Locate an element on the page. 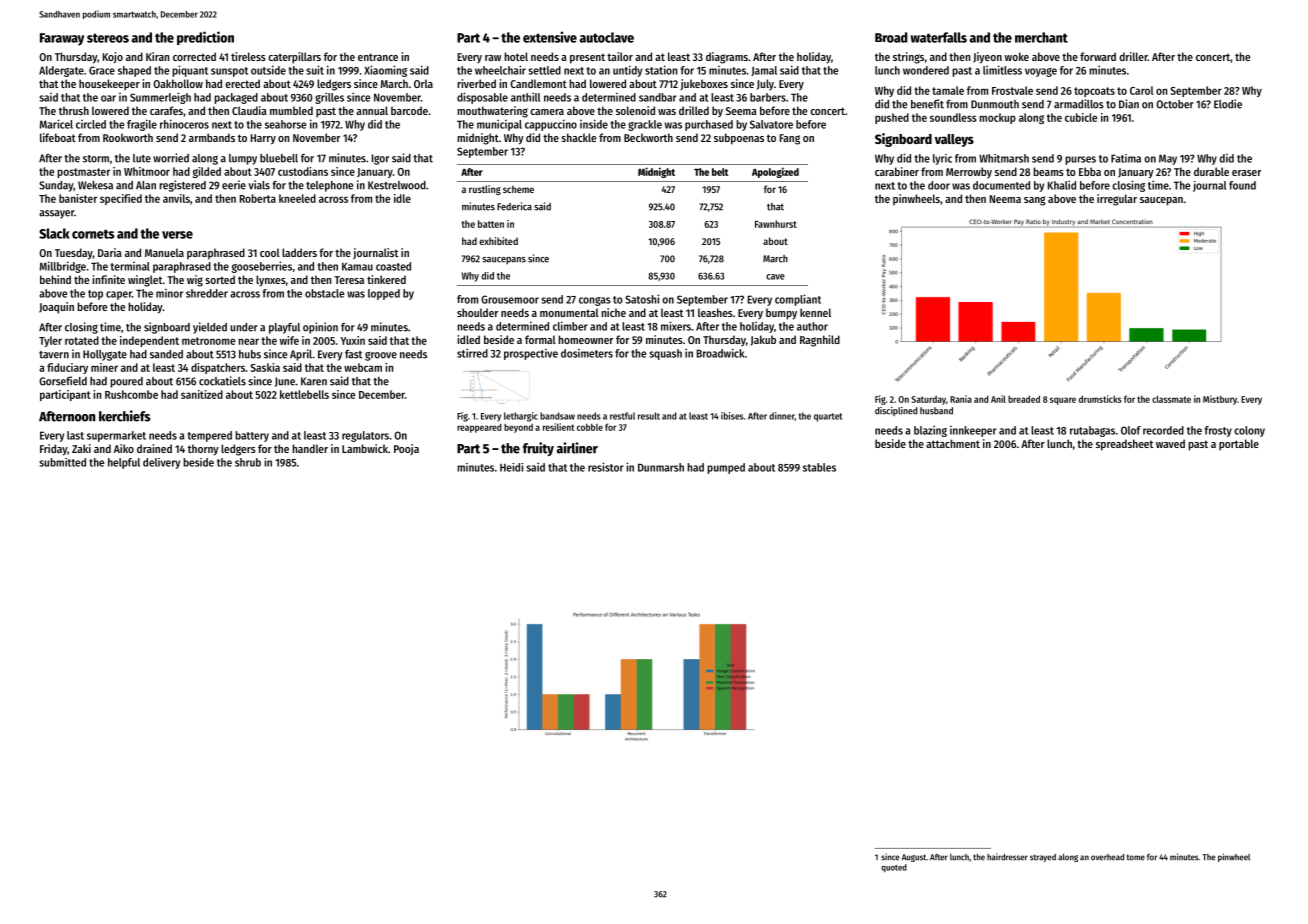 This page has height=924, width=1308. shrub is located at coordinates (248, 462).
